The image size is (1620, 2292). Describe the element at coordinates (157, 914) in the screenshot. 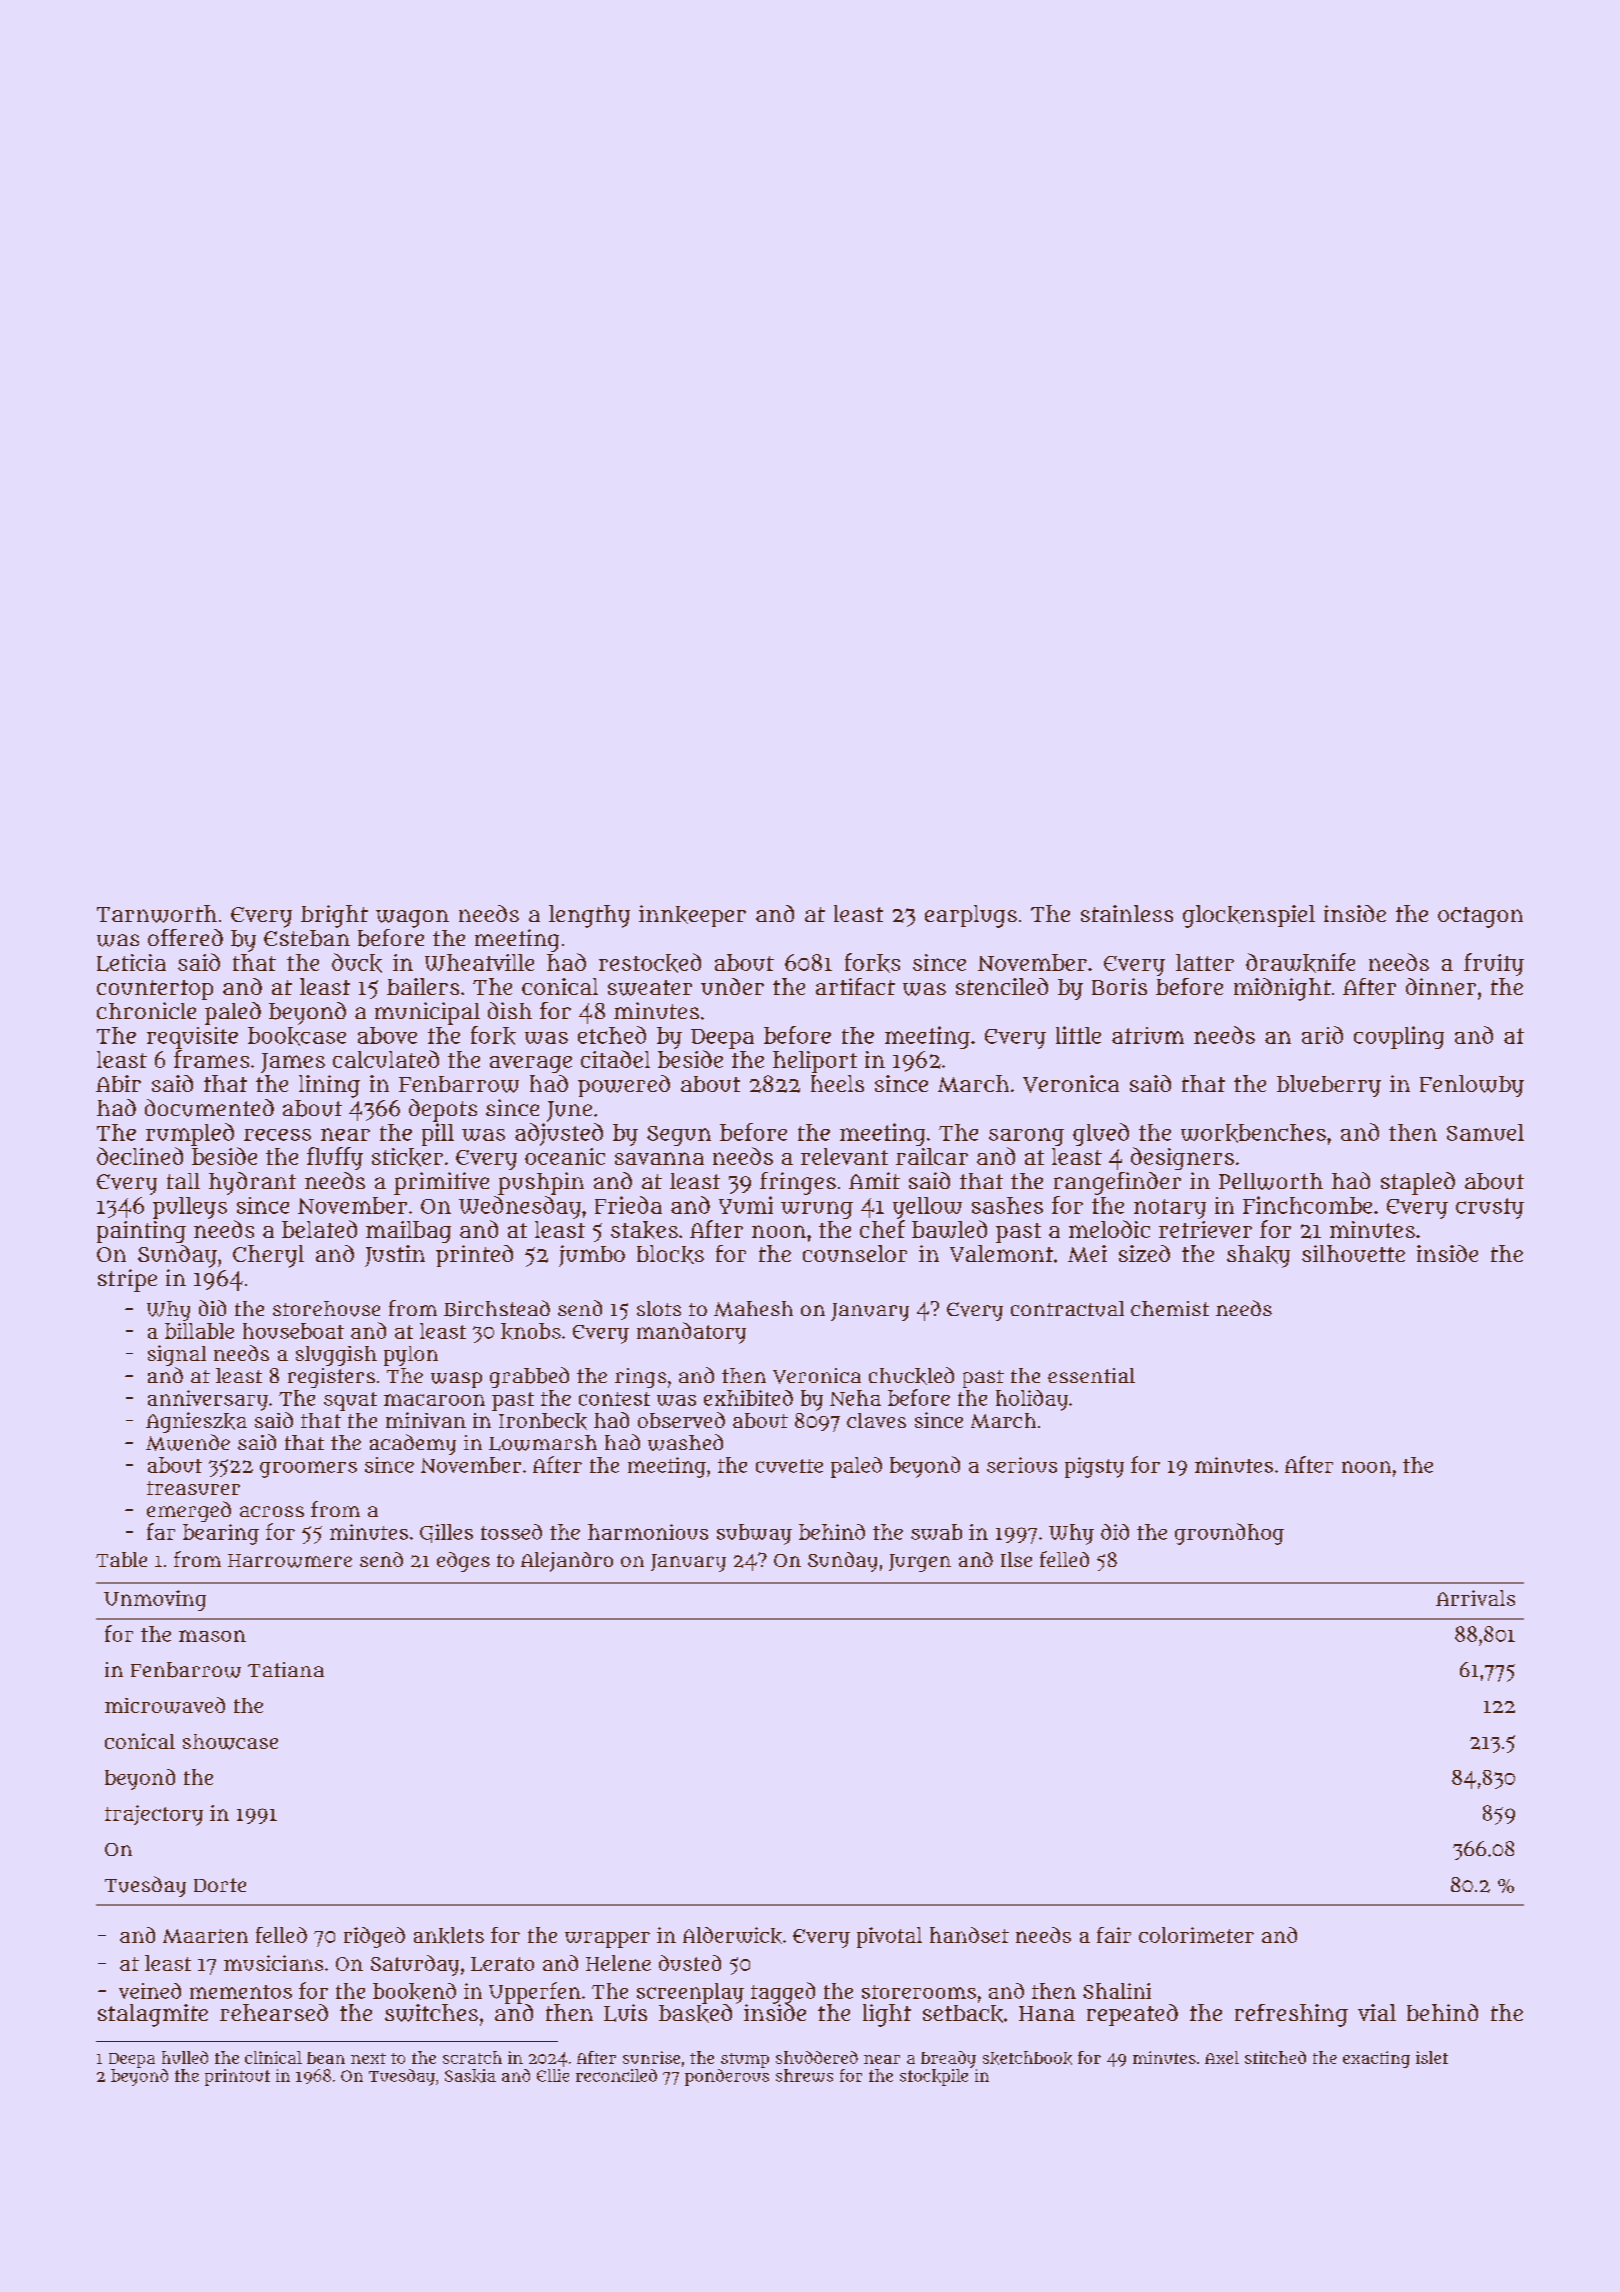

I see `Tarnworth` at that location.
